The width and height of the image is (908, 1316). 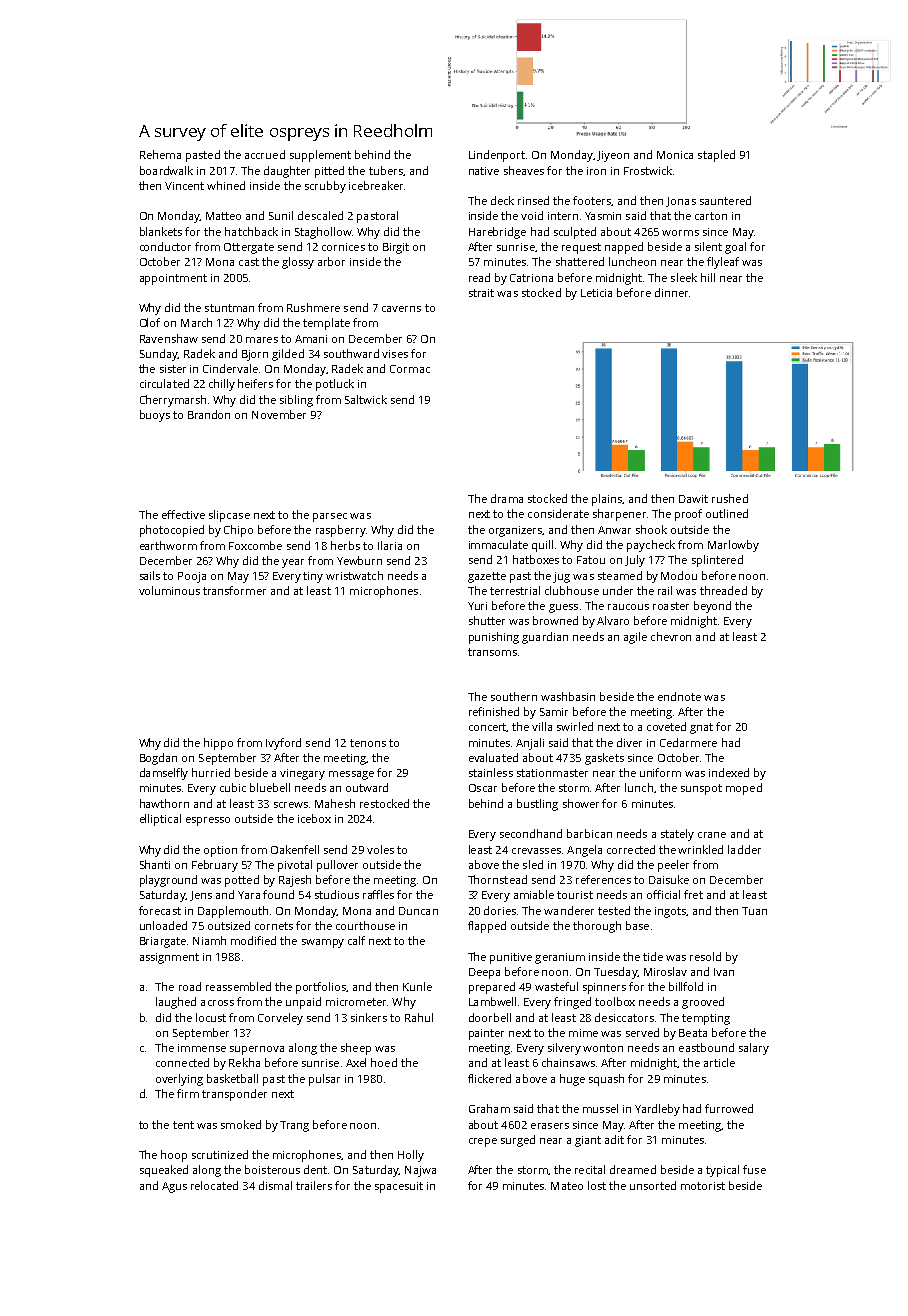 I want to click on indexed, so click(x=729, y=772).
